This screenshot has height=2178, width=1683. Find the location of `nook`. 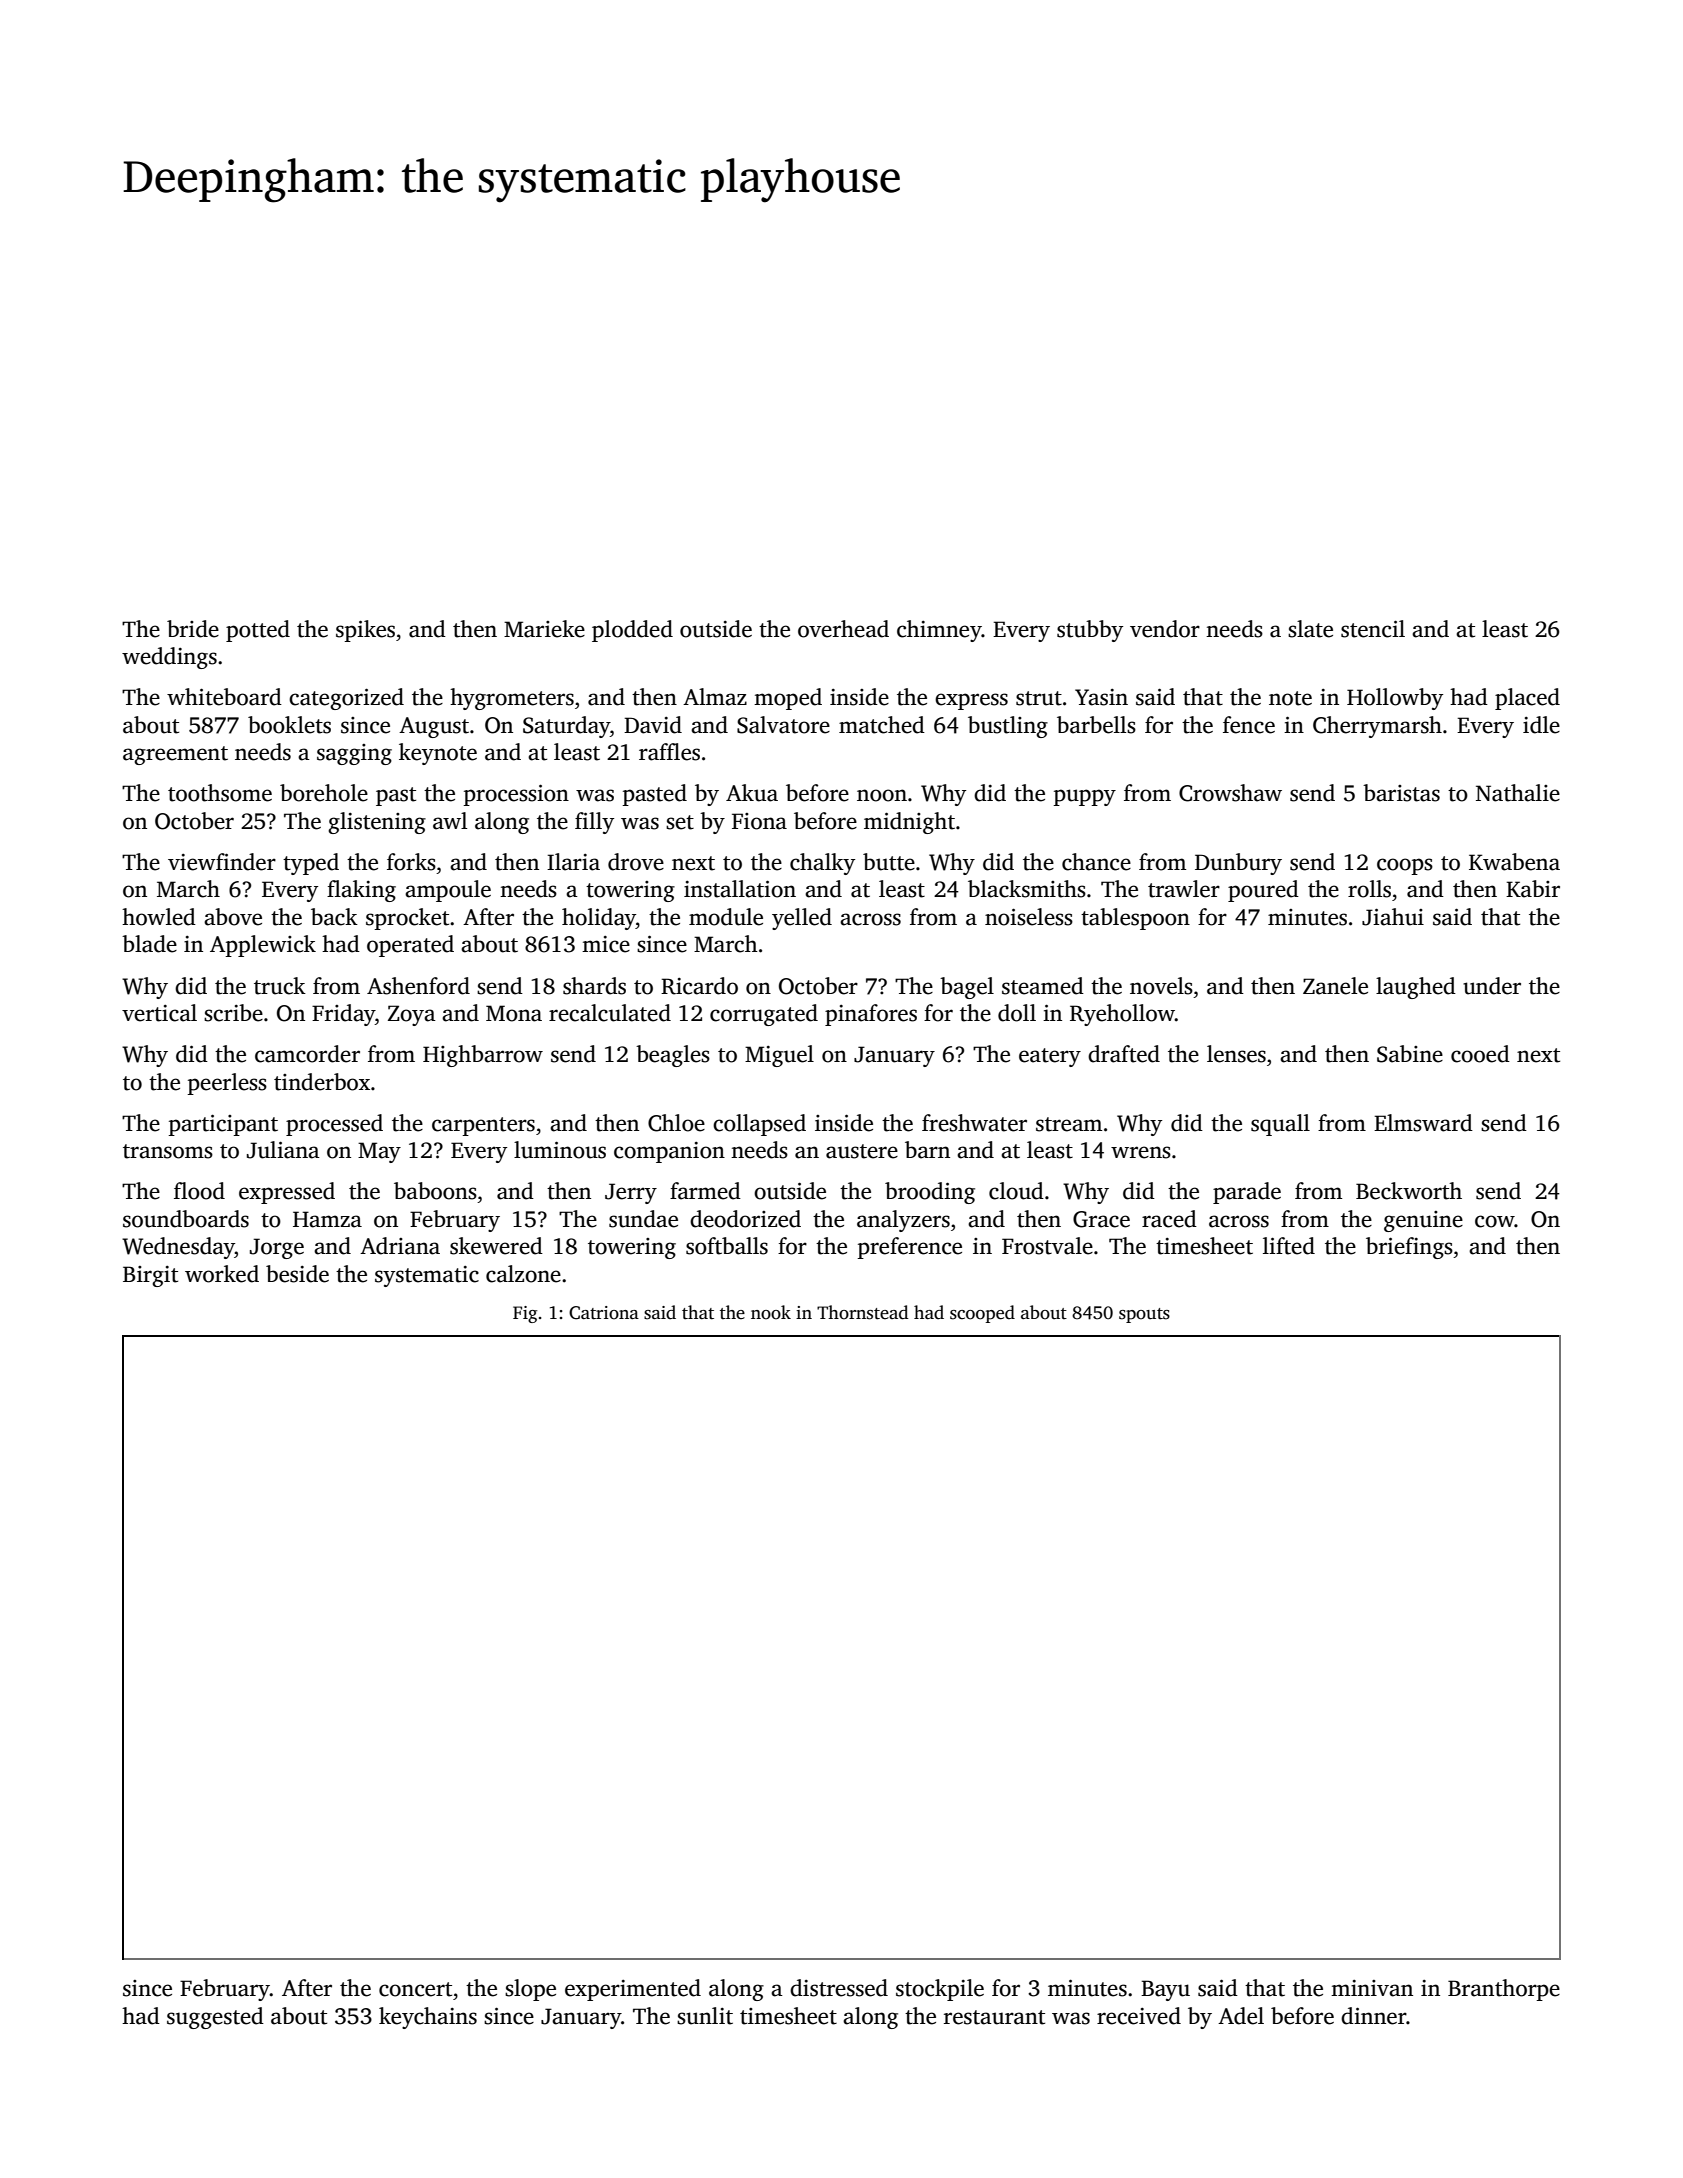

nook is located at coordinates (771, 1312).
